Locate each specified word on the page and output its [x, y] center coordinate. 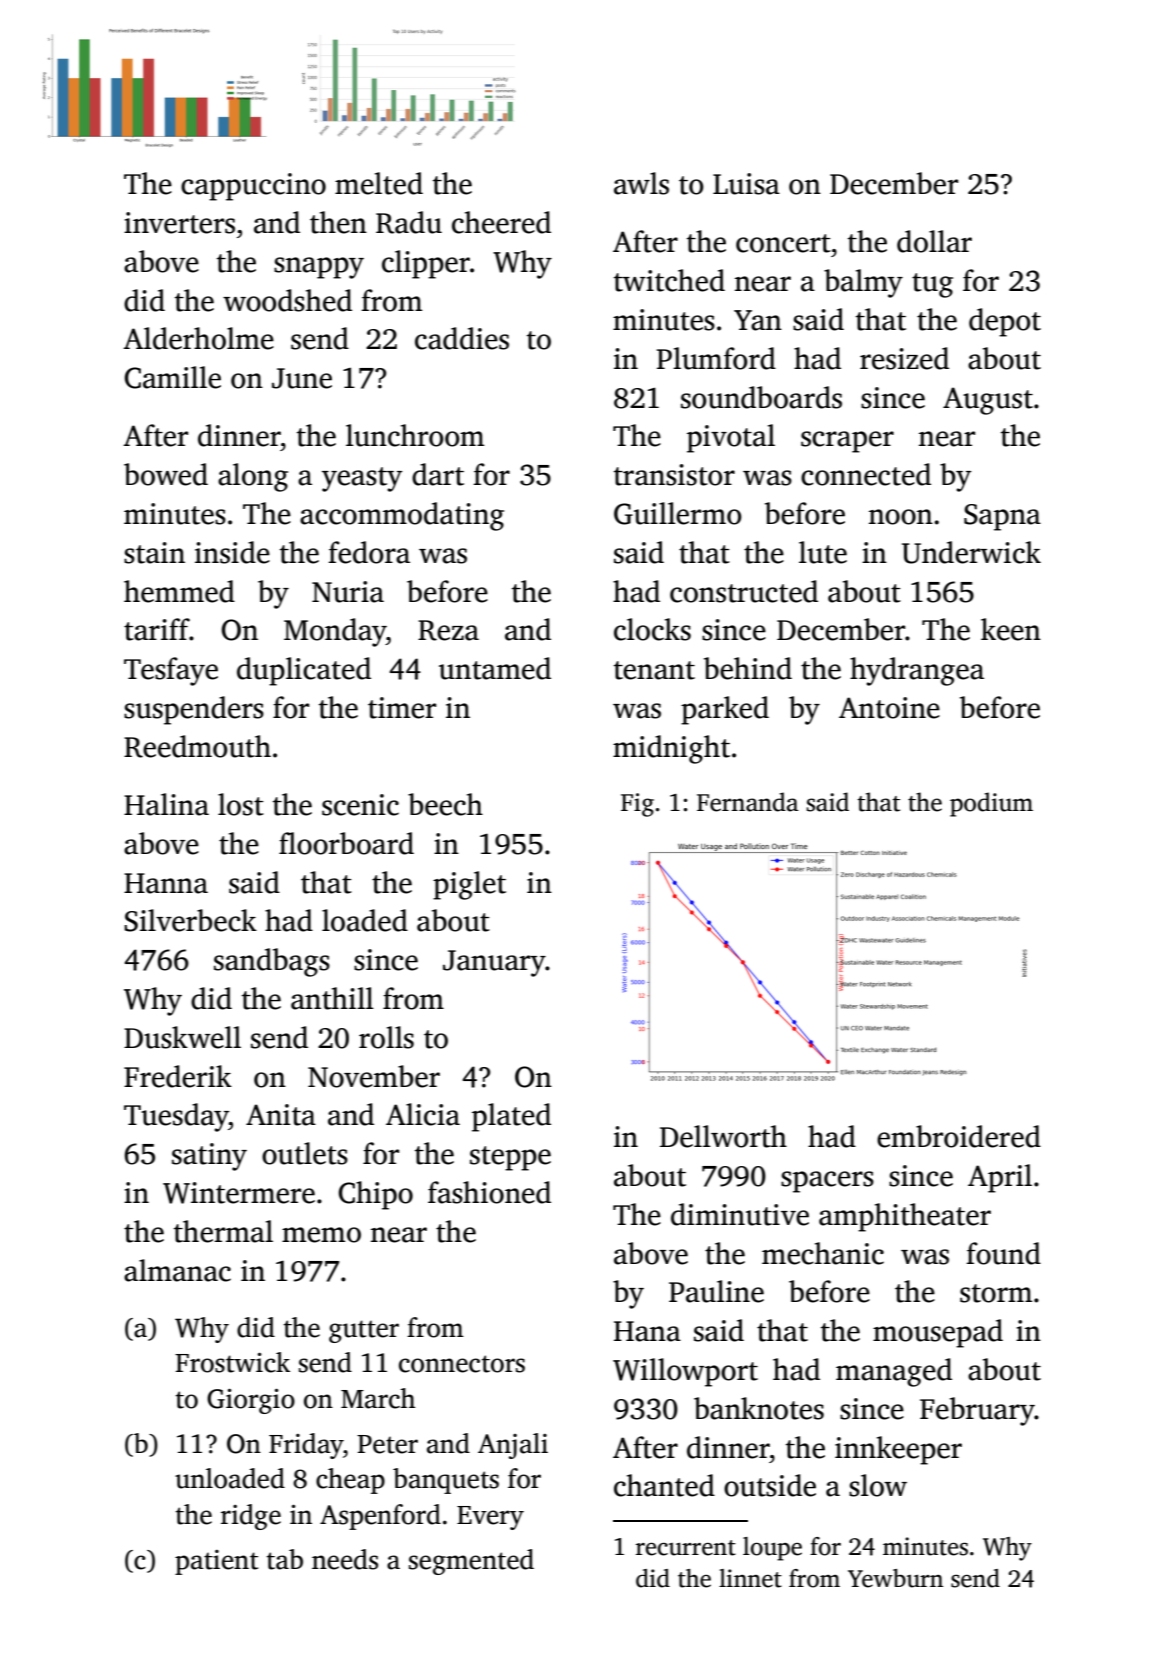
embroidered [959, 1136]
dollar [934, 241]
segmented [471, 1562]
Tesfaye [171, 671]
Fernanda [748, 802]
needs [345, 1559]
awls [641, 183]
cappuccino [253, 187]
